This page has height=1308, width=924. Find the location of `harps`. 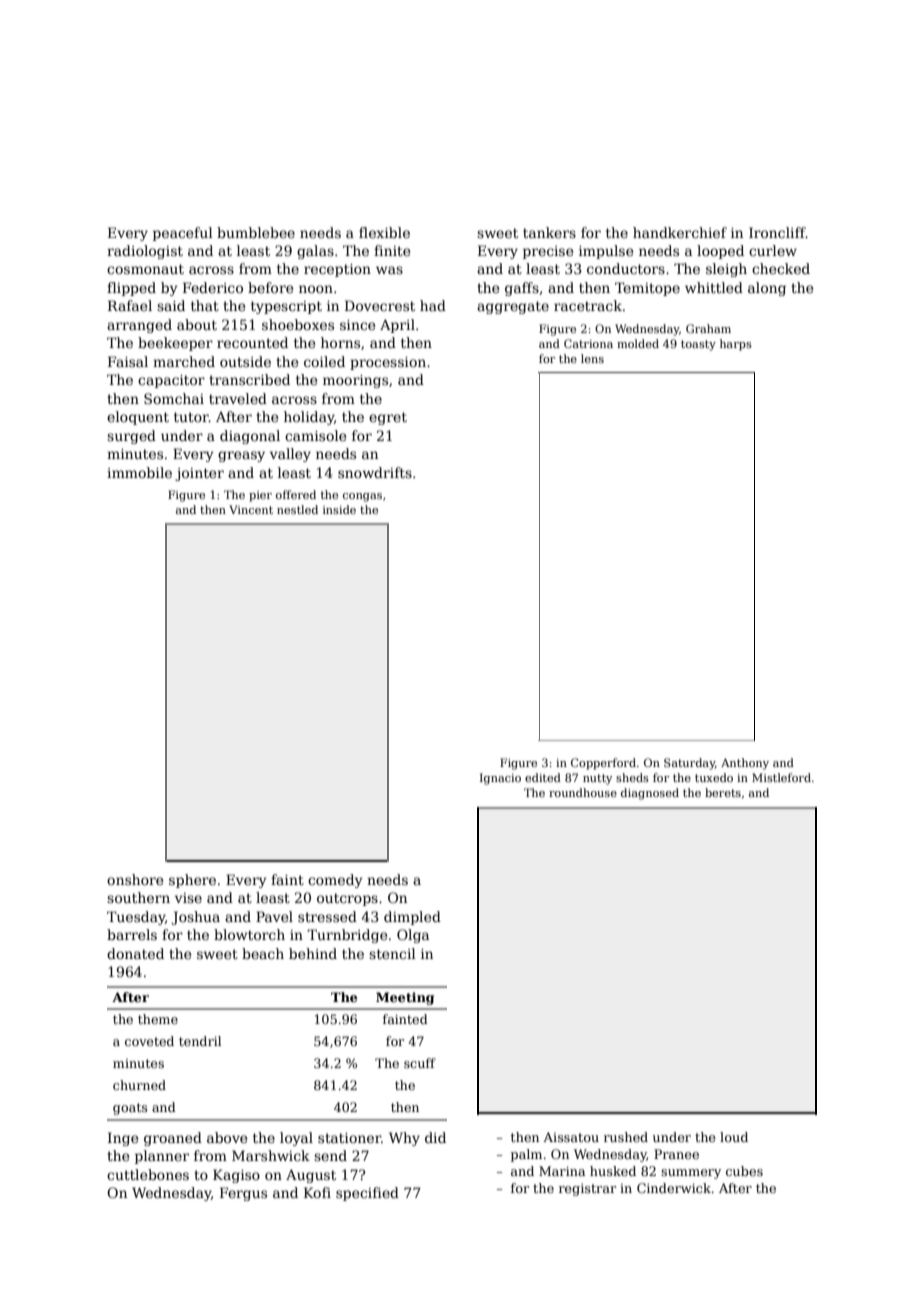

harps is located at coordinates (736, 345).
